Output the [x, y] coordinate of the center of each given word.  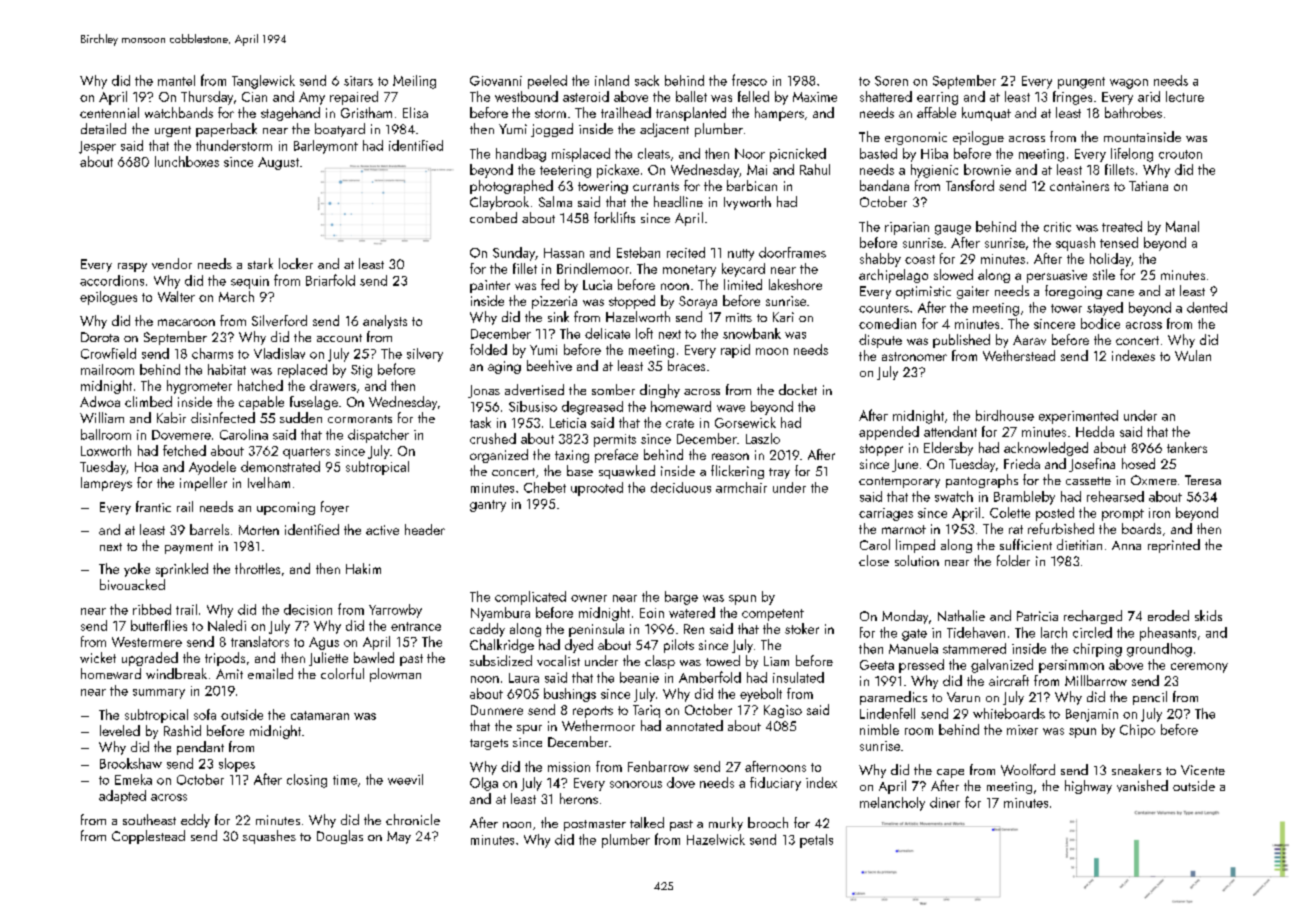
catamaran [320, 715]
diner [945, 802]
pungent [1081, 83]
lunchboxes [187, 161]
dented [1207, 307]
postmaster [595, 825]
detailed [103, 128]
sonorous [636, 784]
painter [490, 286]
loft [644, 333]
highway [1088, 787]
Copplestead [148, 837]
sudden [301, 417]
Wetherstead [1019, 355]
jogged [552, 130]
